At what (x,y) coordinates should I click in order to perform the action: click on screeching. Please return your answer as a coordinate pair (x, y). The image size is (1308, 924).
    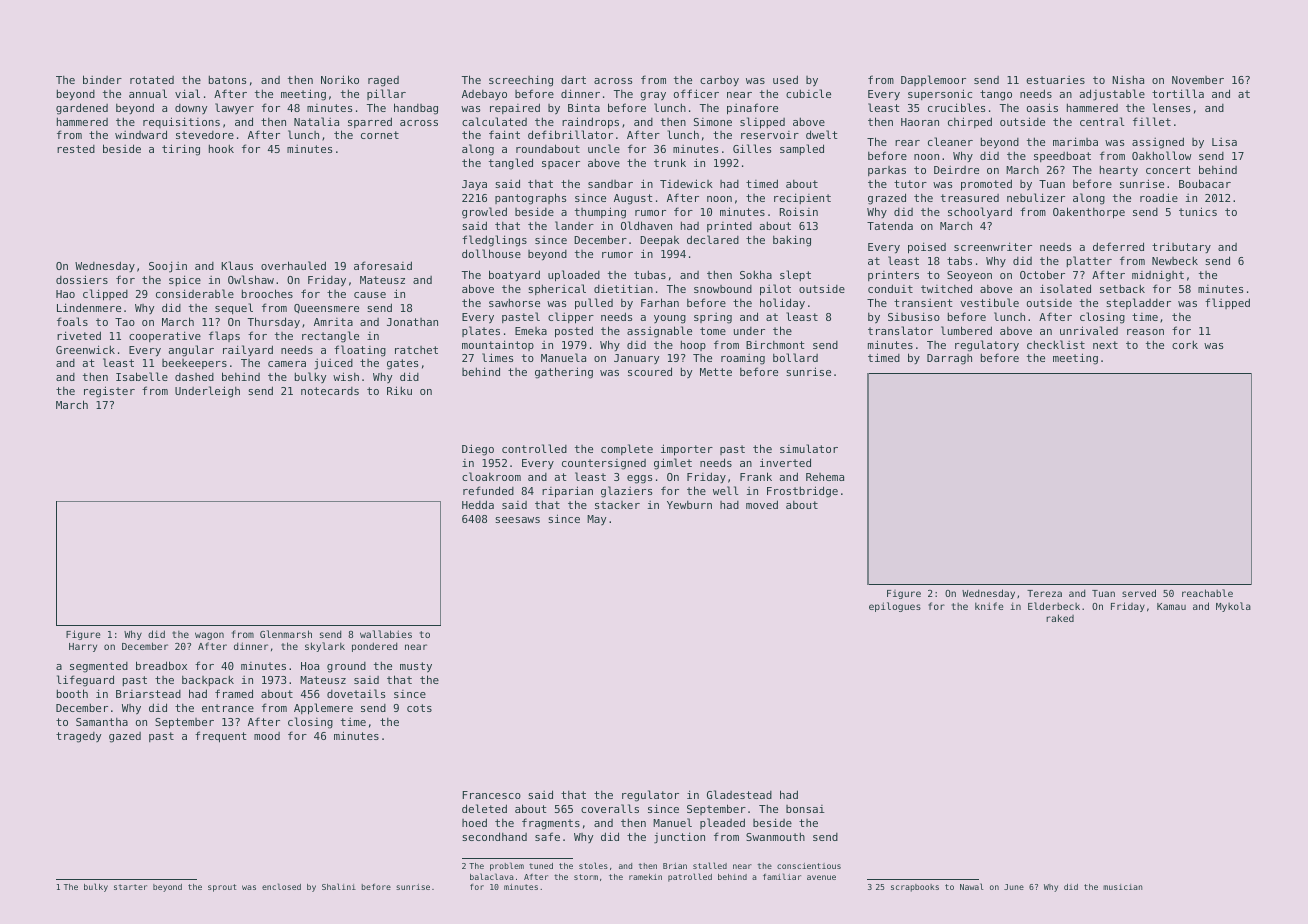
    Looking at the image, I should click on (521, 81).
